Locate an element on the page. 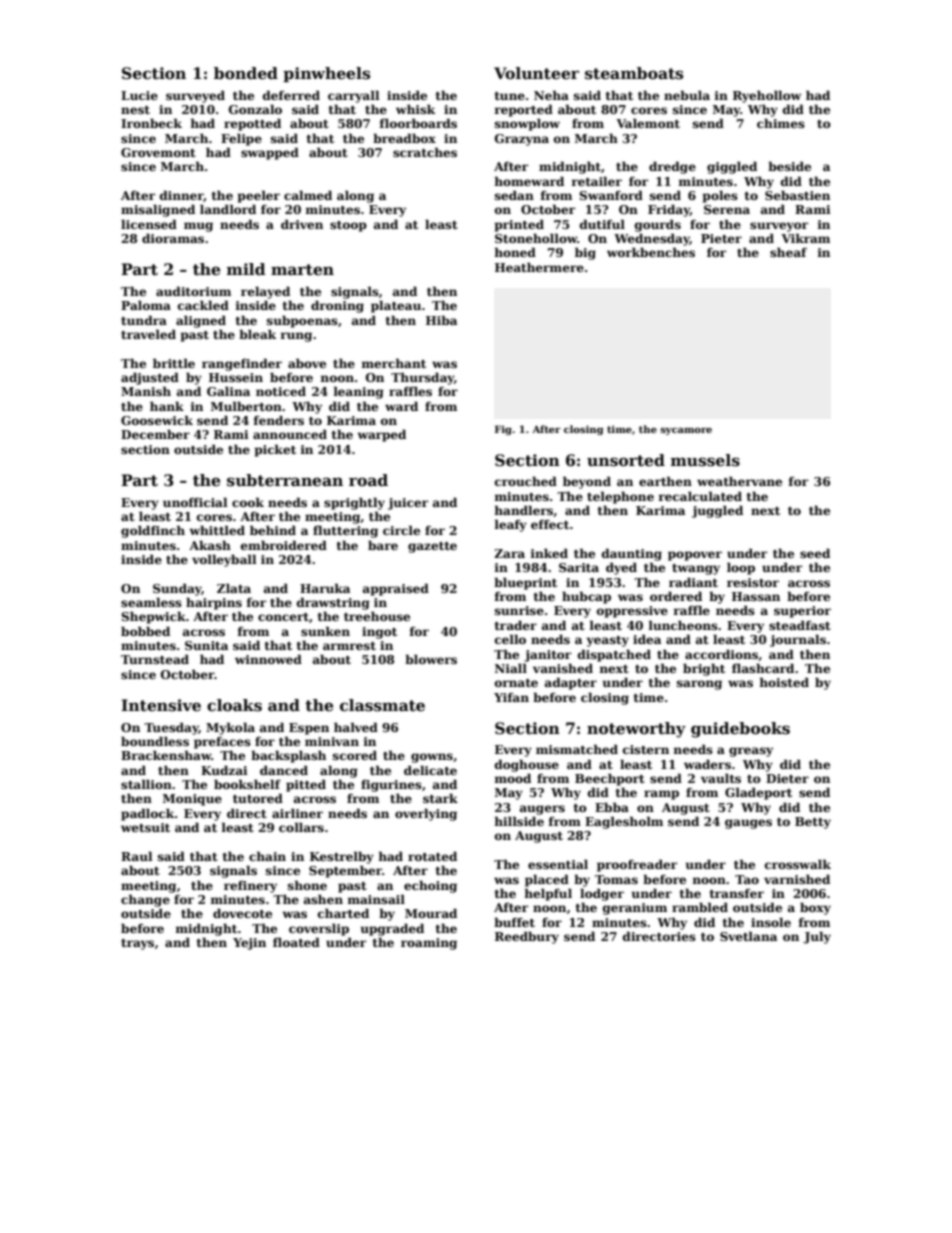 This page has width=952, height=1233. Stonehollow is located at coordinates (536, 238).
